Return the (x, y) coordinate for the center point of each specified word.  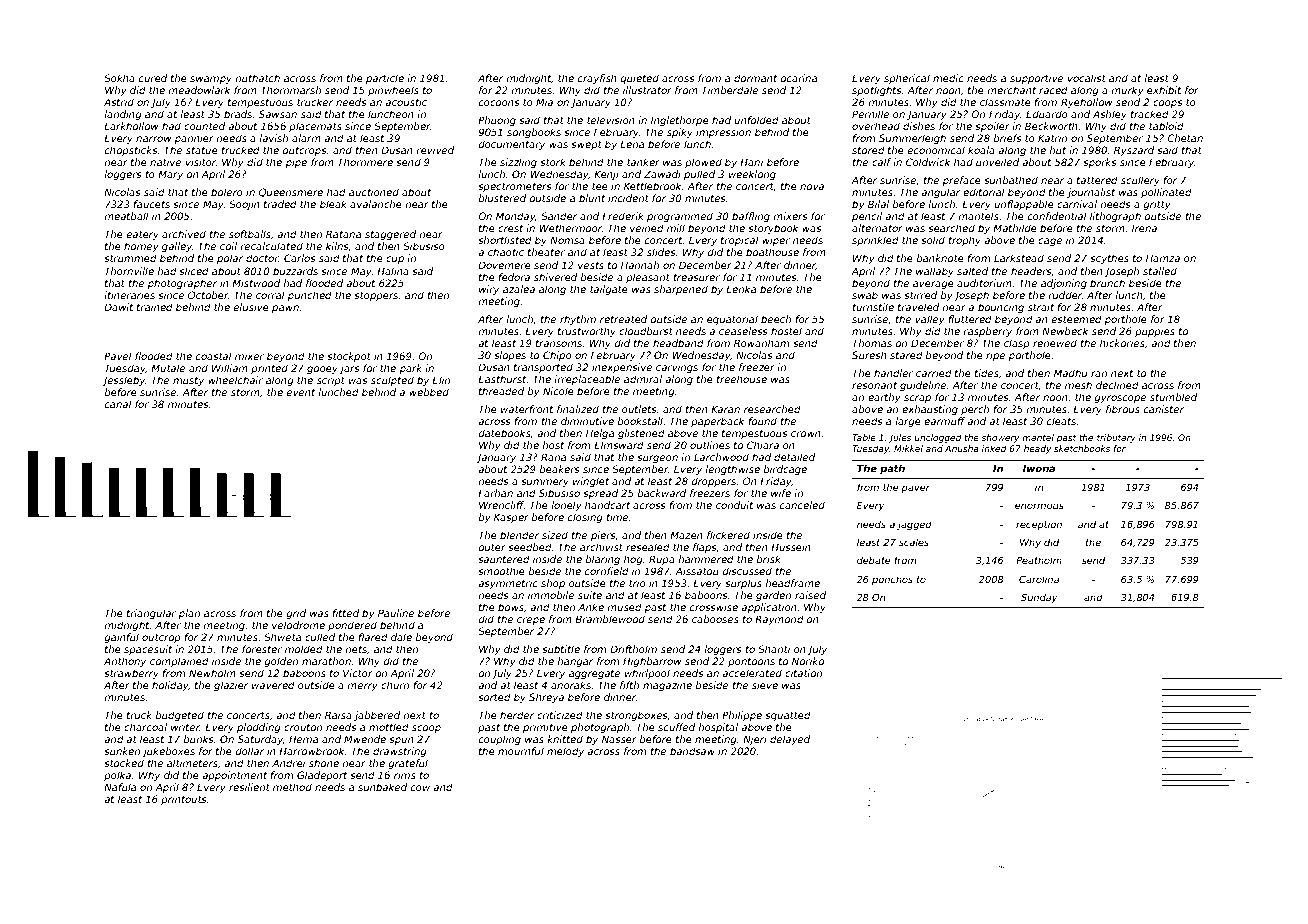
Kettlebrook (653, 186)
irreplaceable (587, 380)
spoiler (992, 127)
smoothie (501, 571)
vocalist (1087, 78)
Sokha (119, 78)
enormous (1039, 506)
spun (401, 741)
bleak (333, 204)
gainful (121, 638)
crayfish (597, 79)
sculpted (392, 381)
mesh (1078, 385)
